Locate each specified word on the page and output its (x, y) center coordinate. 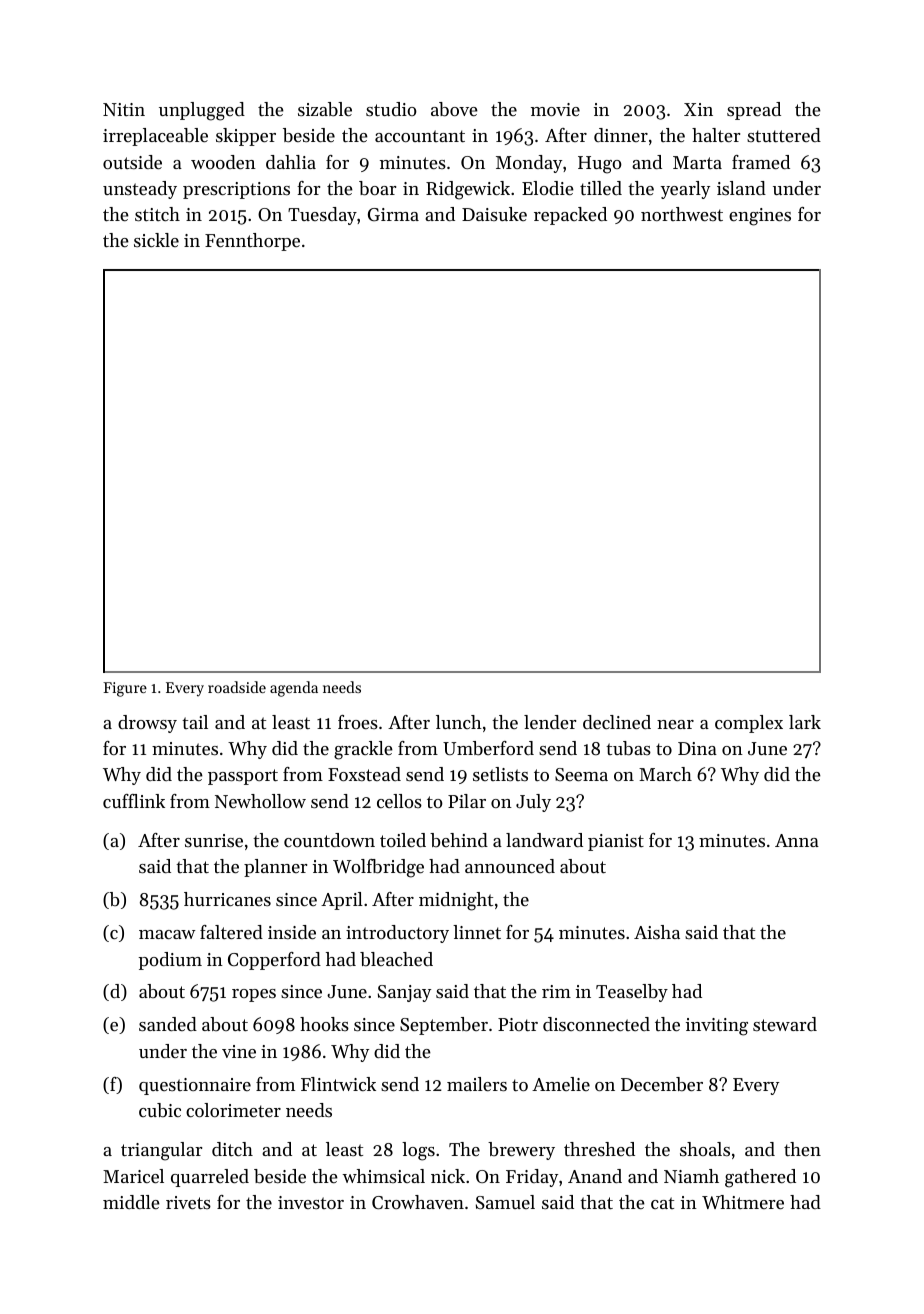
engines (760, 217)
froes (358, 722)
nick (448, 1176)
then (802, 1149)
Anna (797, 840)
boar (377, 188)
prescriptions (236, 190)
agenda (294, 689)
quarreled (210, 1178)
